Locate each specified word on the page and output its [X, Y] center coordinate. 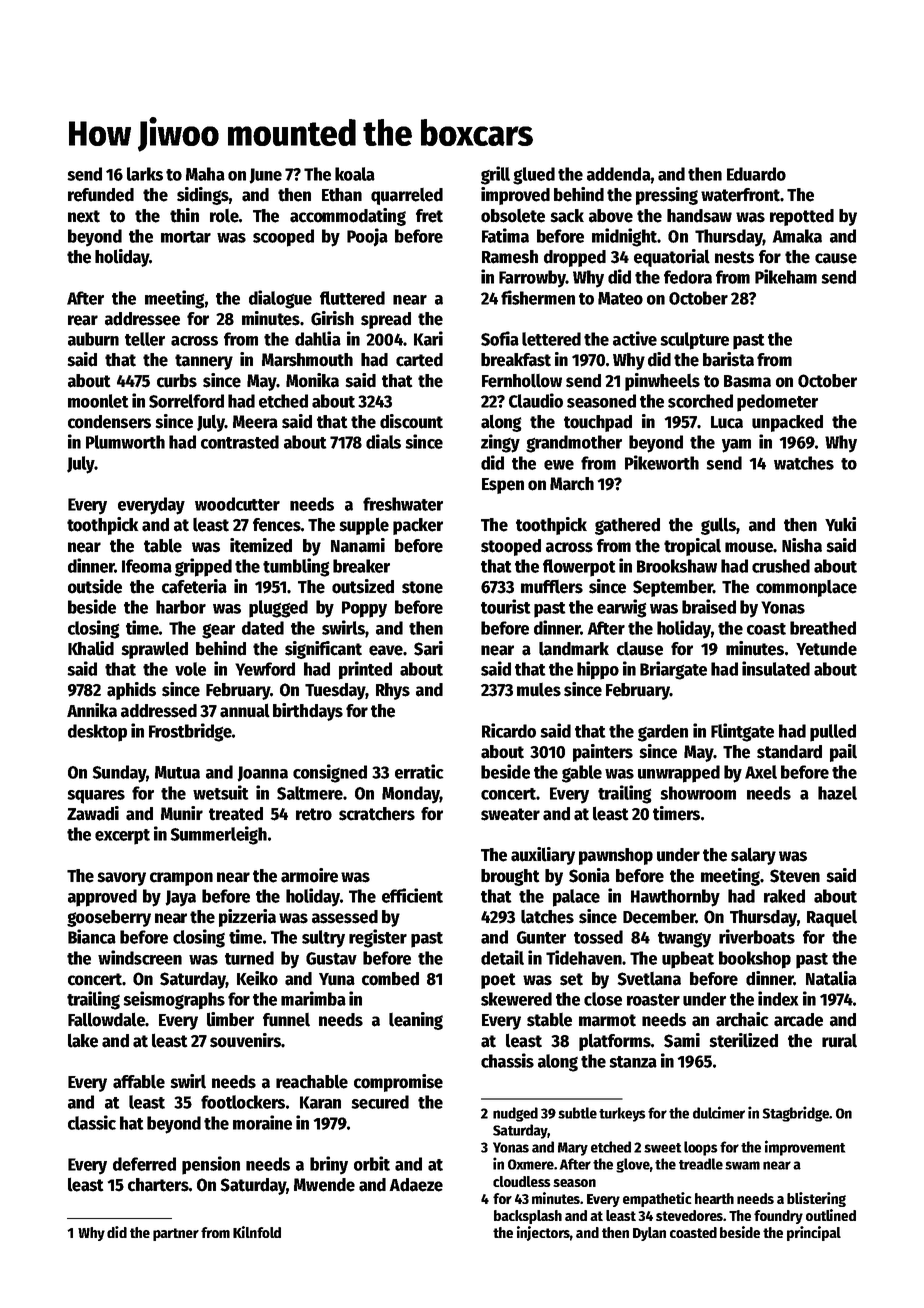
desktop [97, 733]
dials [383, 441]
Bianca [92, 936]
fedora [688, 277]
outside [95, 586]
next [84, 216]
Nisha [802, 545]
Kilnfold [257, 1232]
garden [663, 733]
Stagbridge [795, 1114]
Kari [428, 338]
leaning [416, 1021]
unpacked [787, 423]
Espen [503, 486]
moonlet [98, 401]
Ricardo [509, 730]
